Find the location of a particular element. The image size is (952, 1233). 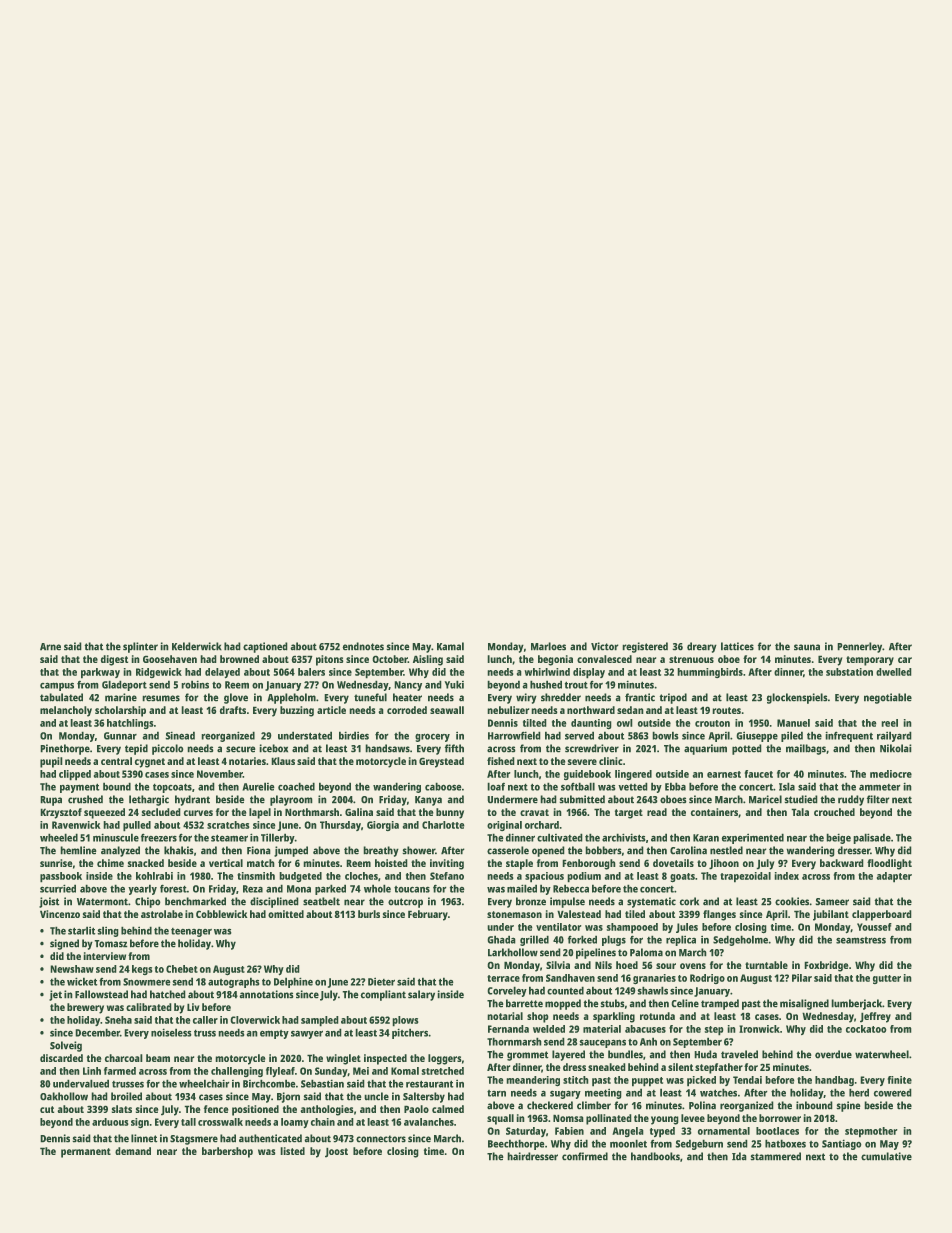

permanent is located at coordinates (86, 1153).
